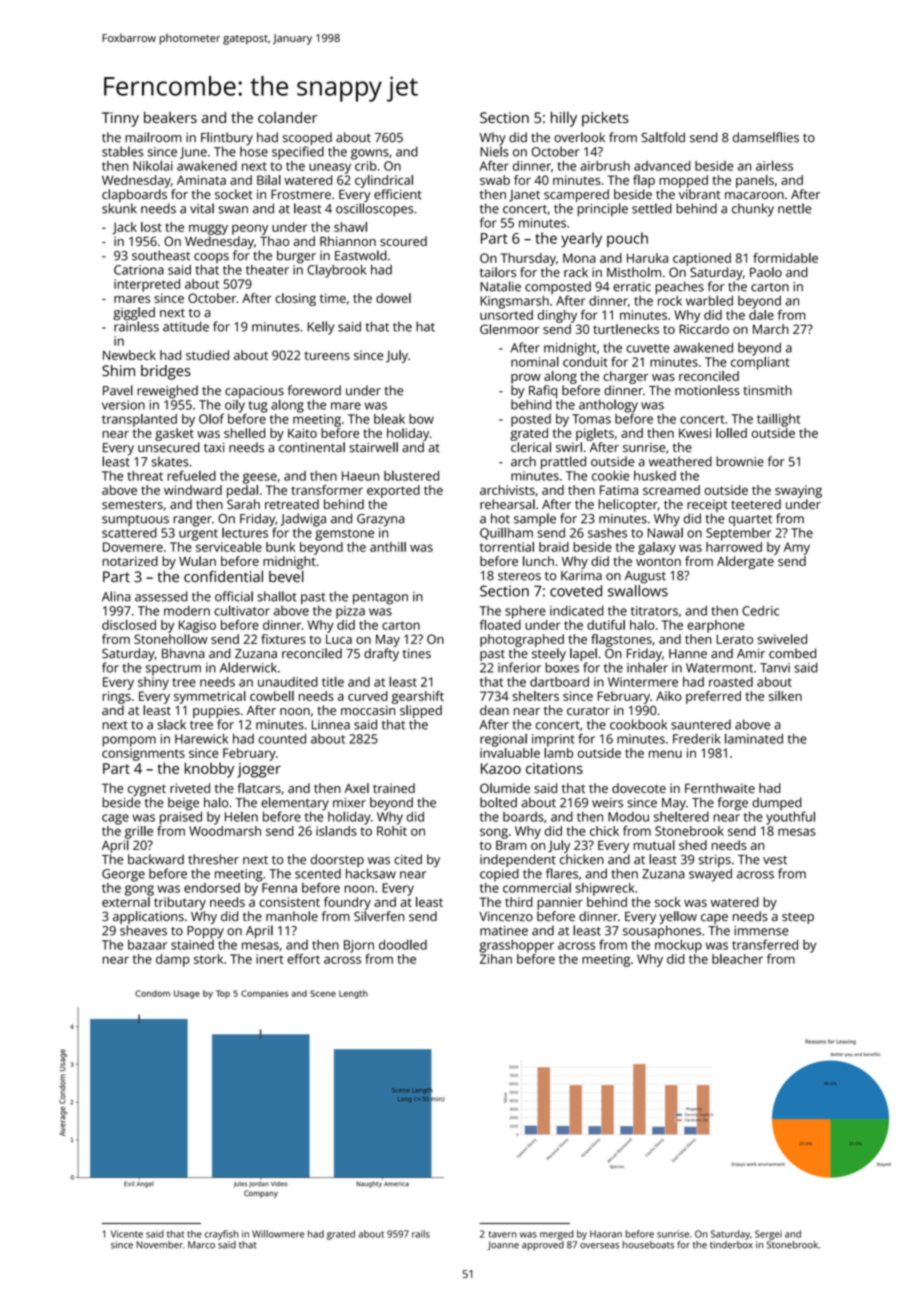 This screenshot has width=924, height=1308. Describe the element at coordinates (585, 362) in the screenshot. I see `conduit` at that location.
